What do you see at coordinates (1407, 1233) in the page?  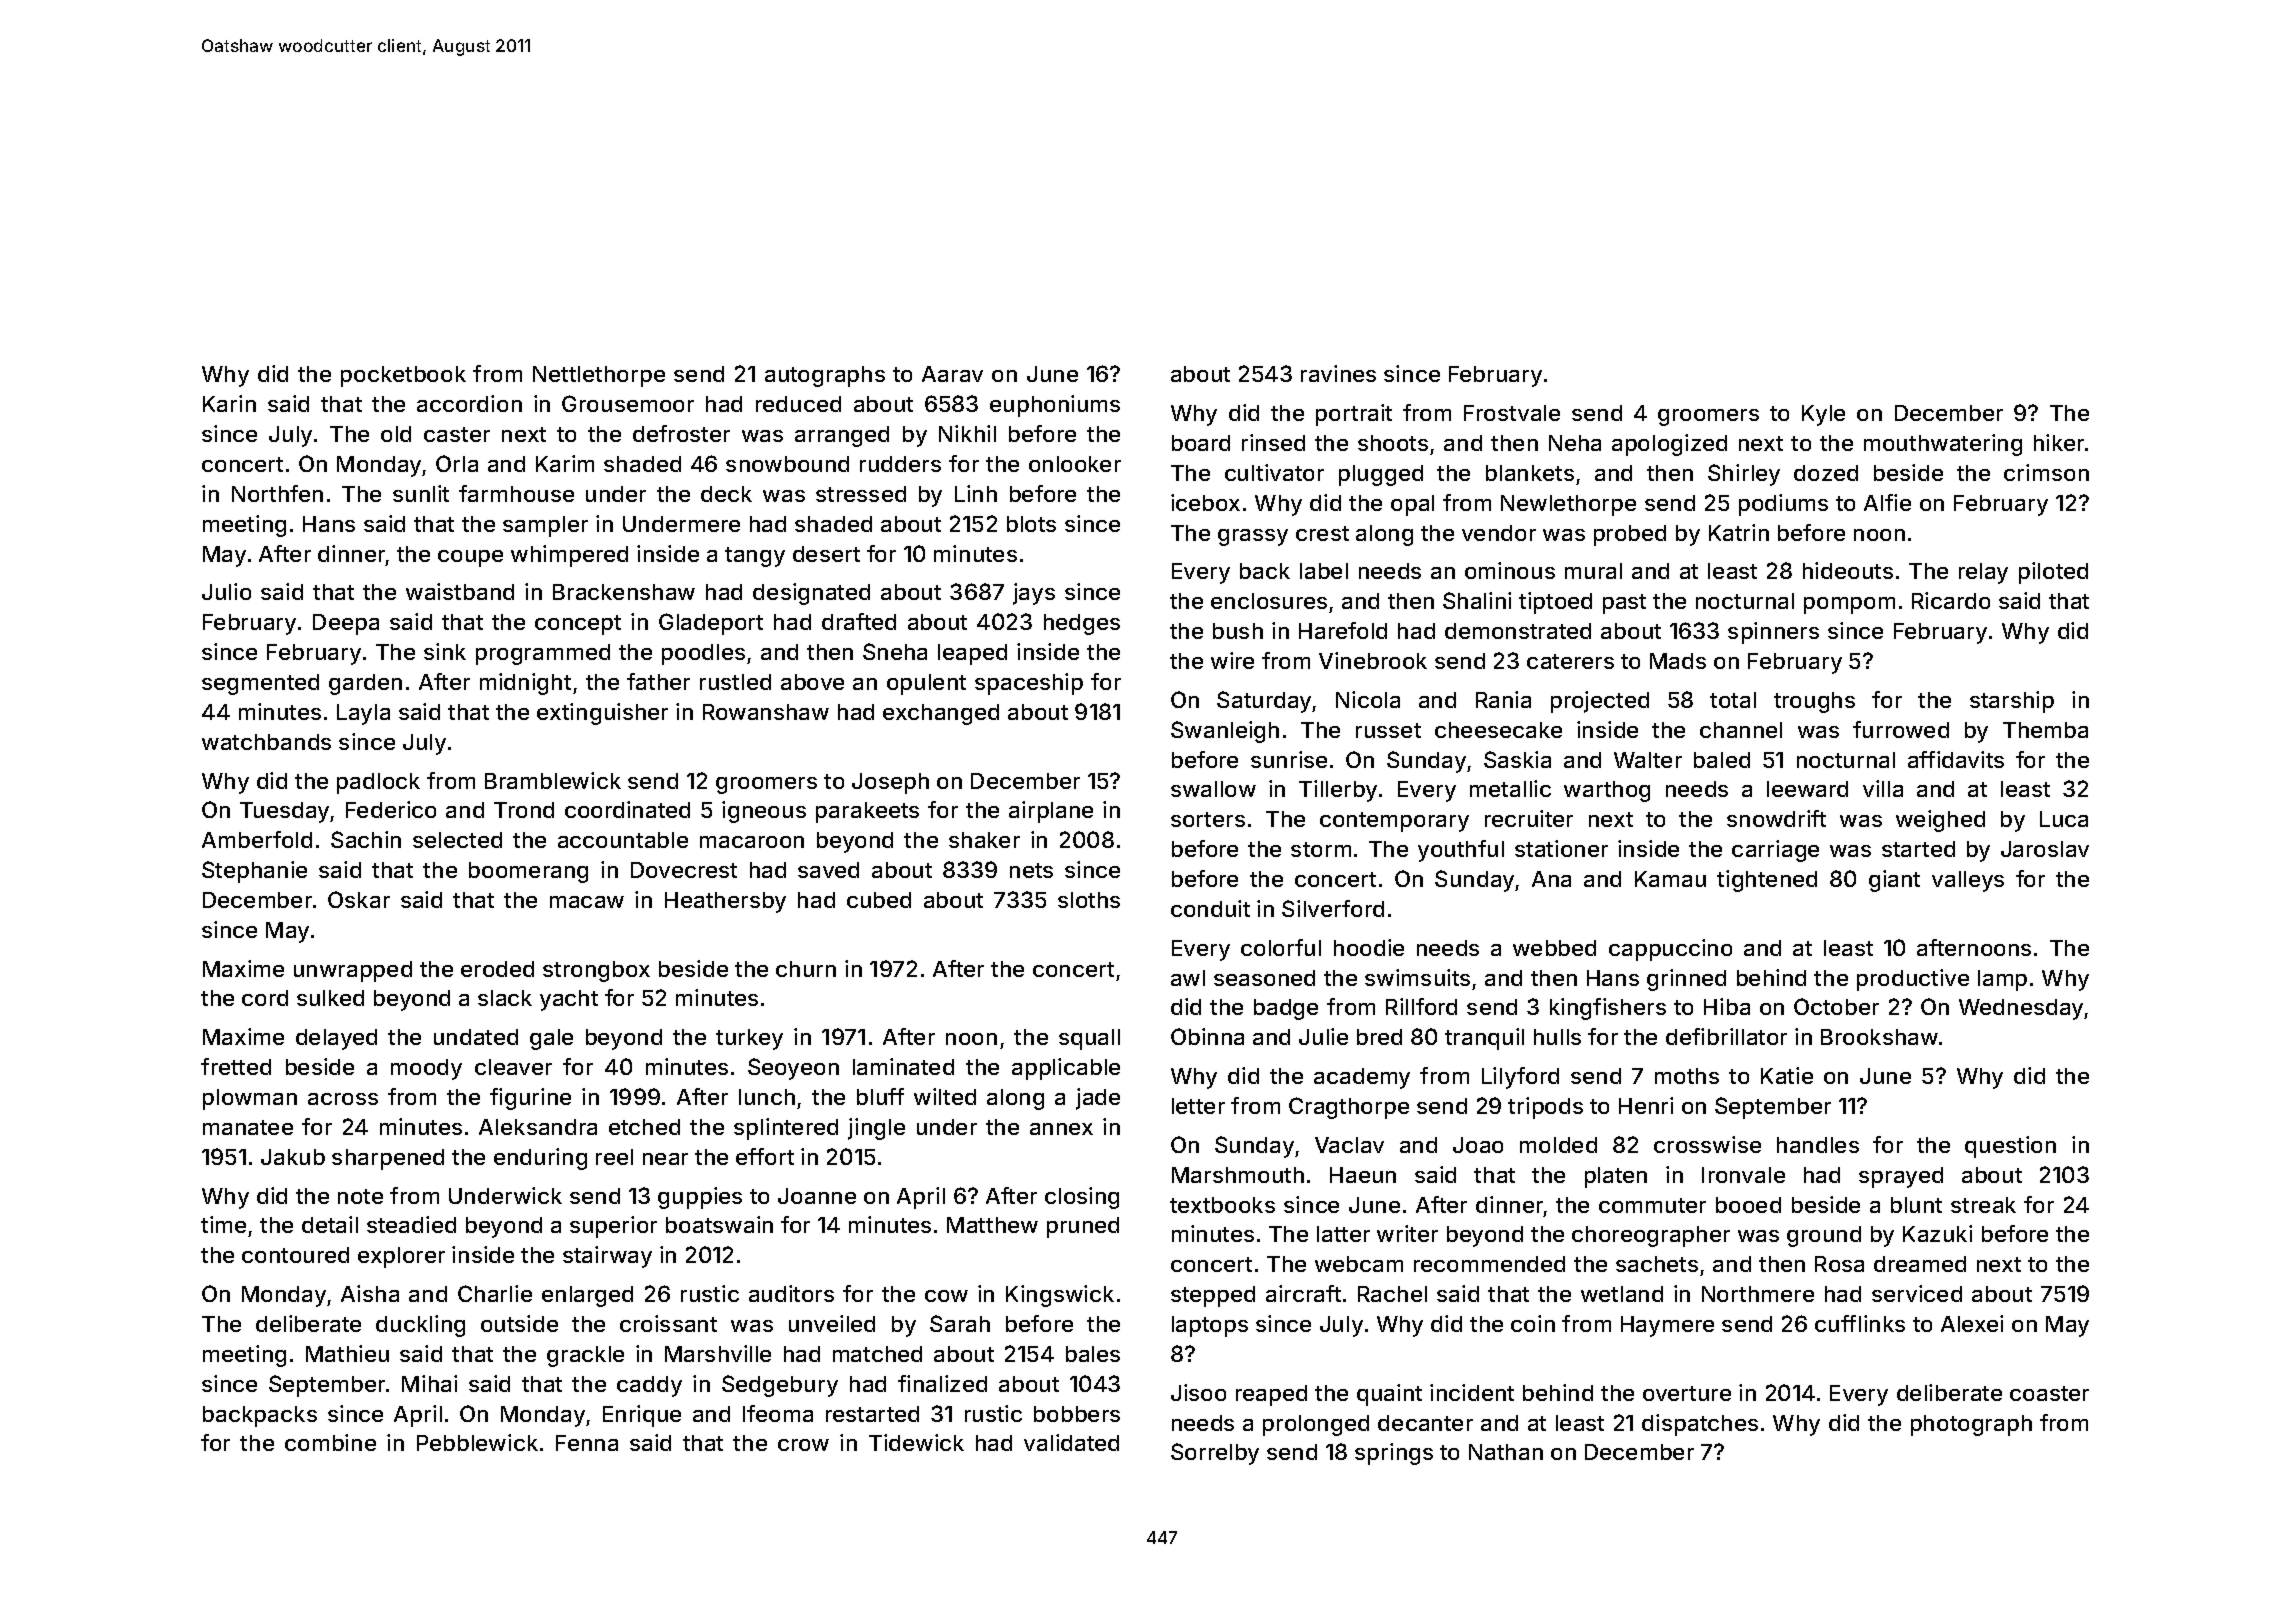 I see `writer` at bounding box center [1407, 1233].
